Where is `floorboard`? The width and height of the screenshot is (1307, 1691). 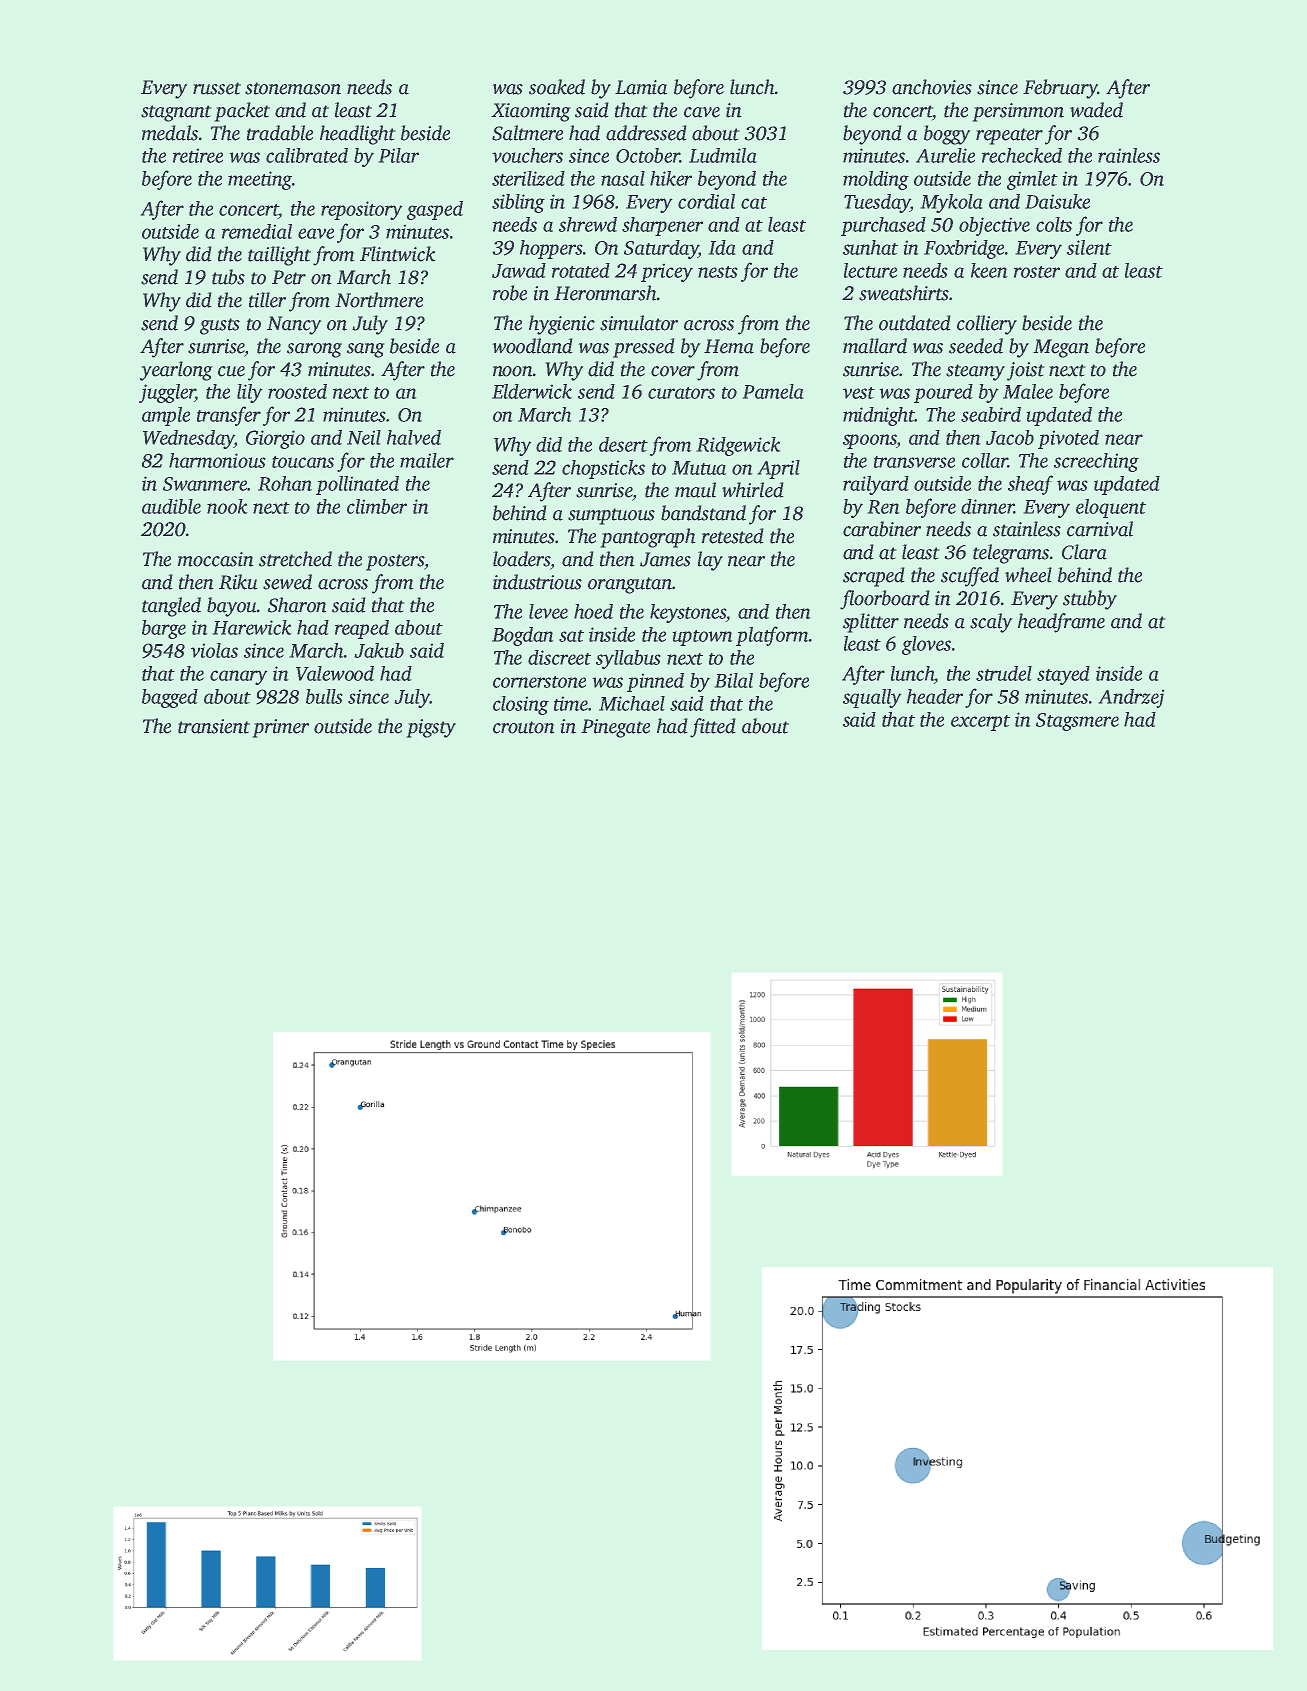
floorboard is located at coordinates (885, 600).
